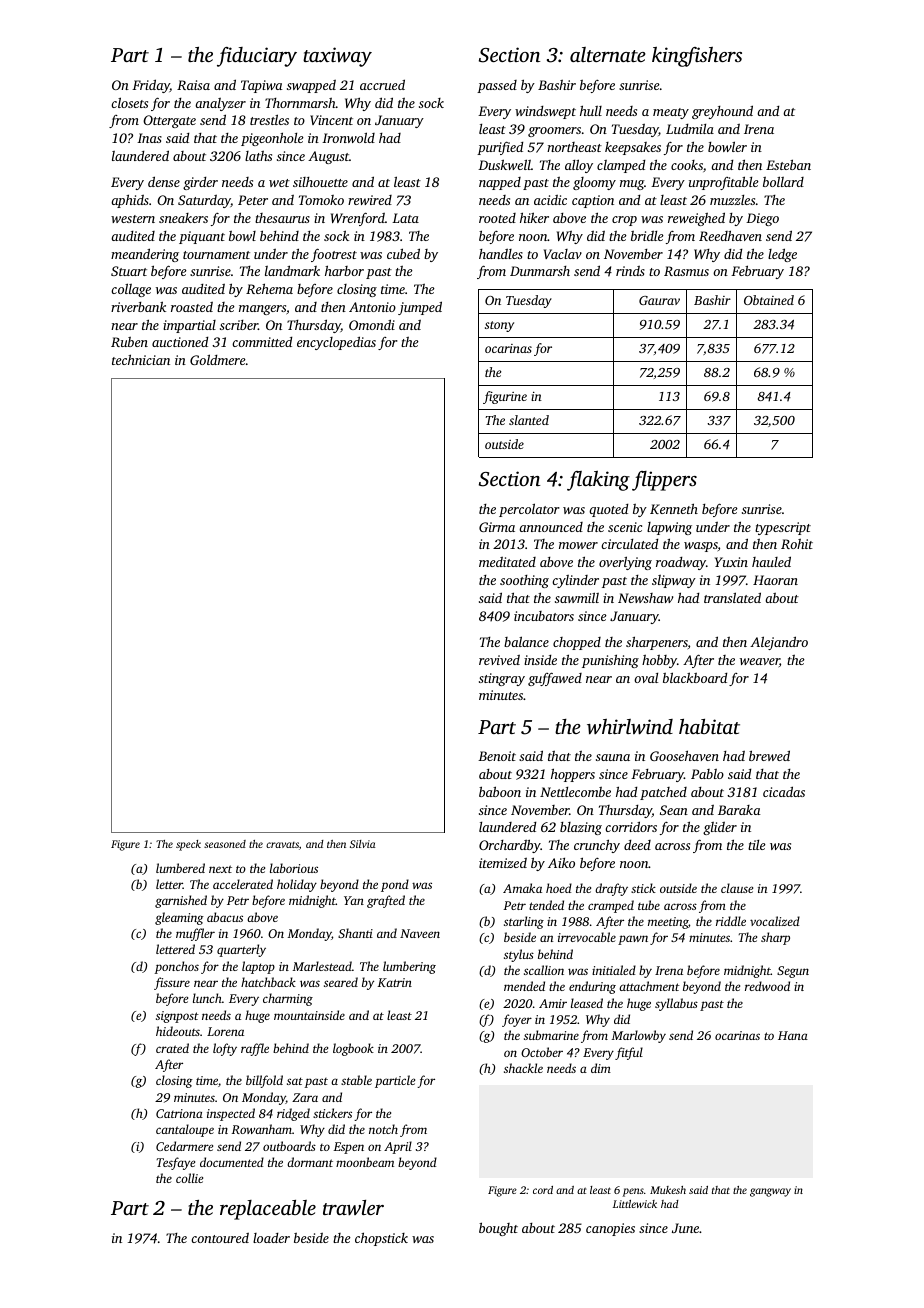 This document has height=1308, width=924. Describe the element at coordinates (497, 527) in the document. I see `Girma` at that location.
